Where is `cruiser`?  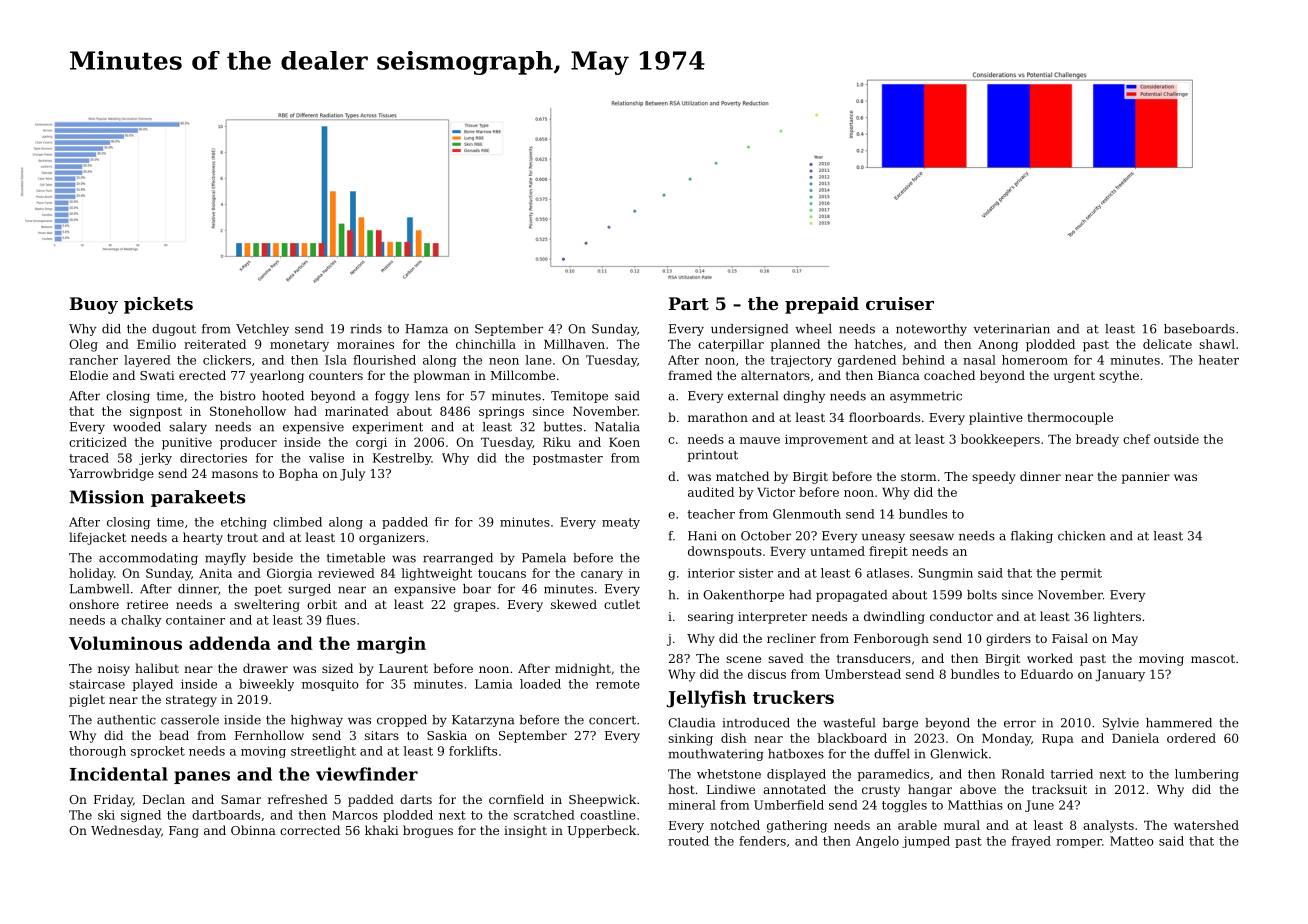 cruiser is located at coordinates (900, 303).
